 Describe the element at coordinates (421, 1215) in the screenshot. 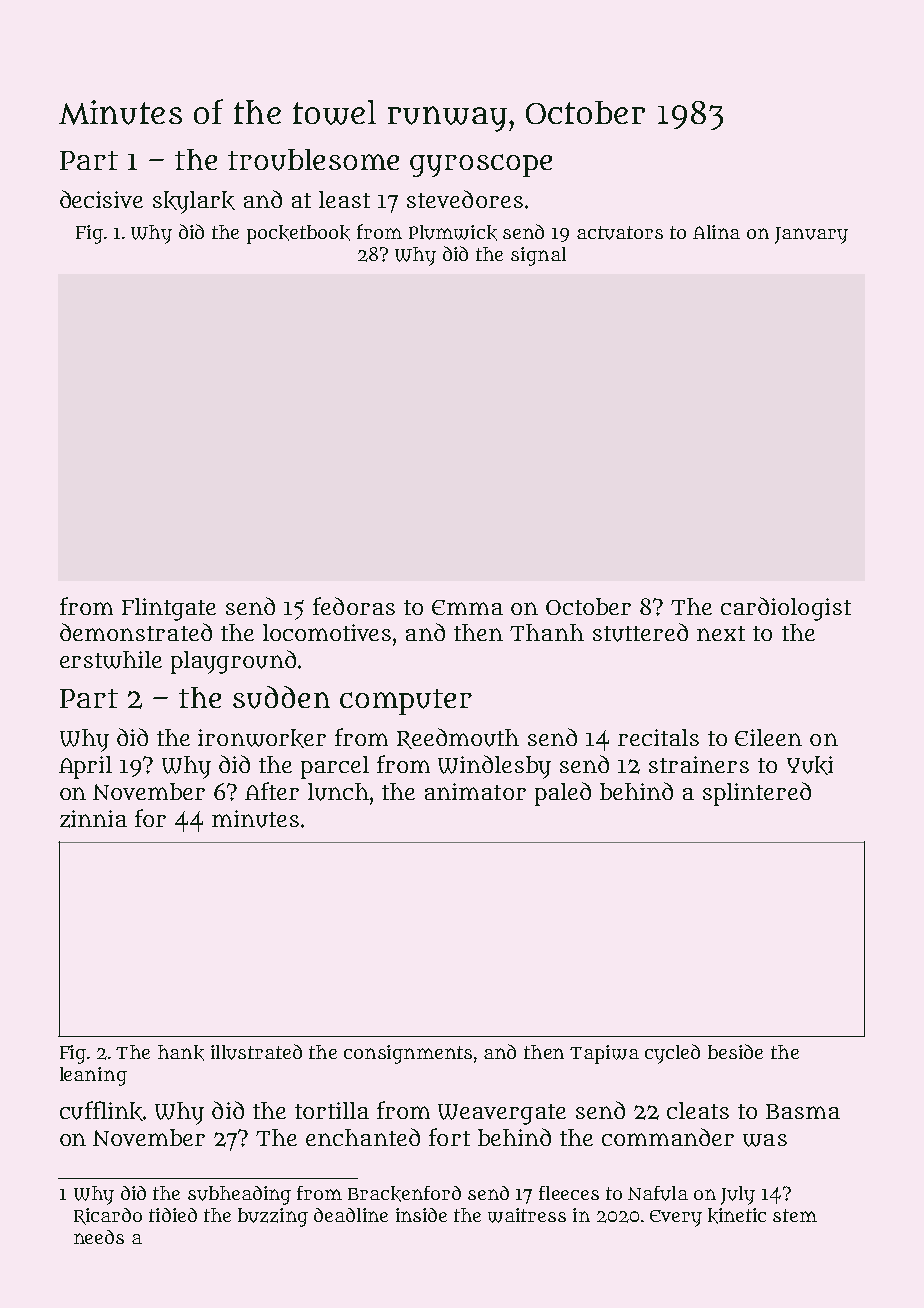

I see `inside` at that location.
